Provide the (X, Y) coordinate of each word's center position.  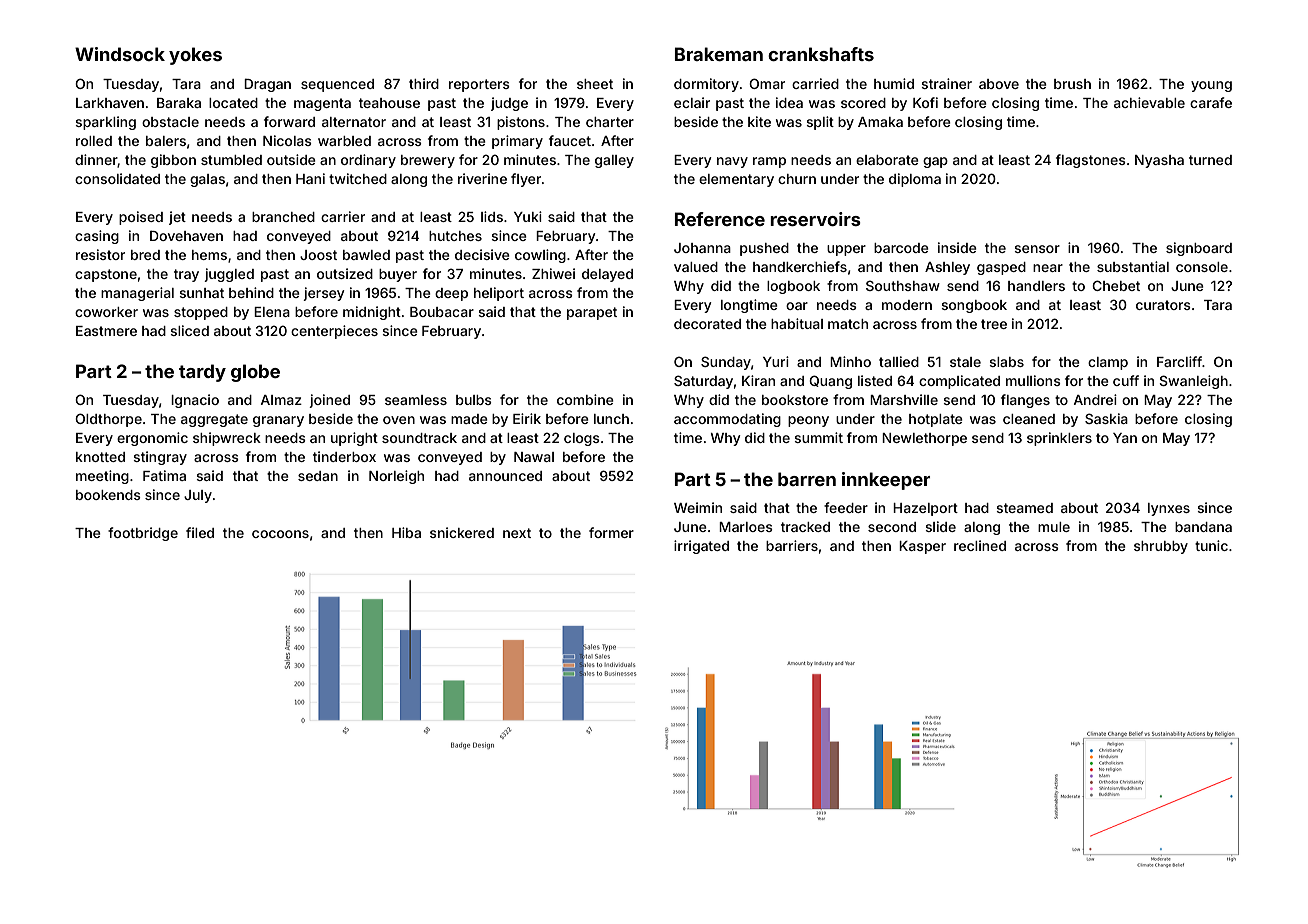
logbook (793, 287)
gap (935, 162)
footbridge (143, 534)
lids (492, 216)
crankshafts (821, 54)
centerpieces (334, 332)
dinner (96, 160)
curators (1163, 305)
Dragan (267, 85)
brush (1072, 84)
